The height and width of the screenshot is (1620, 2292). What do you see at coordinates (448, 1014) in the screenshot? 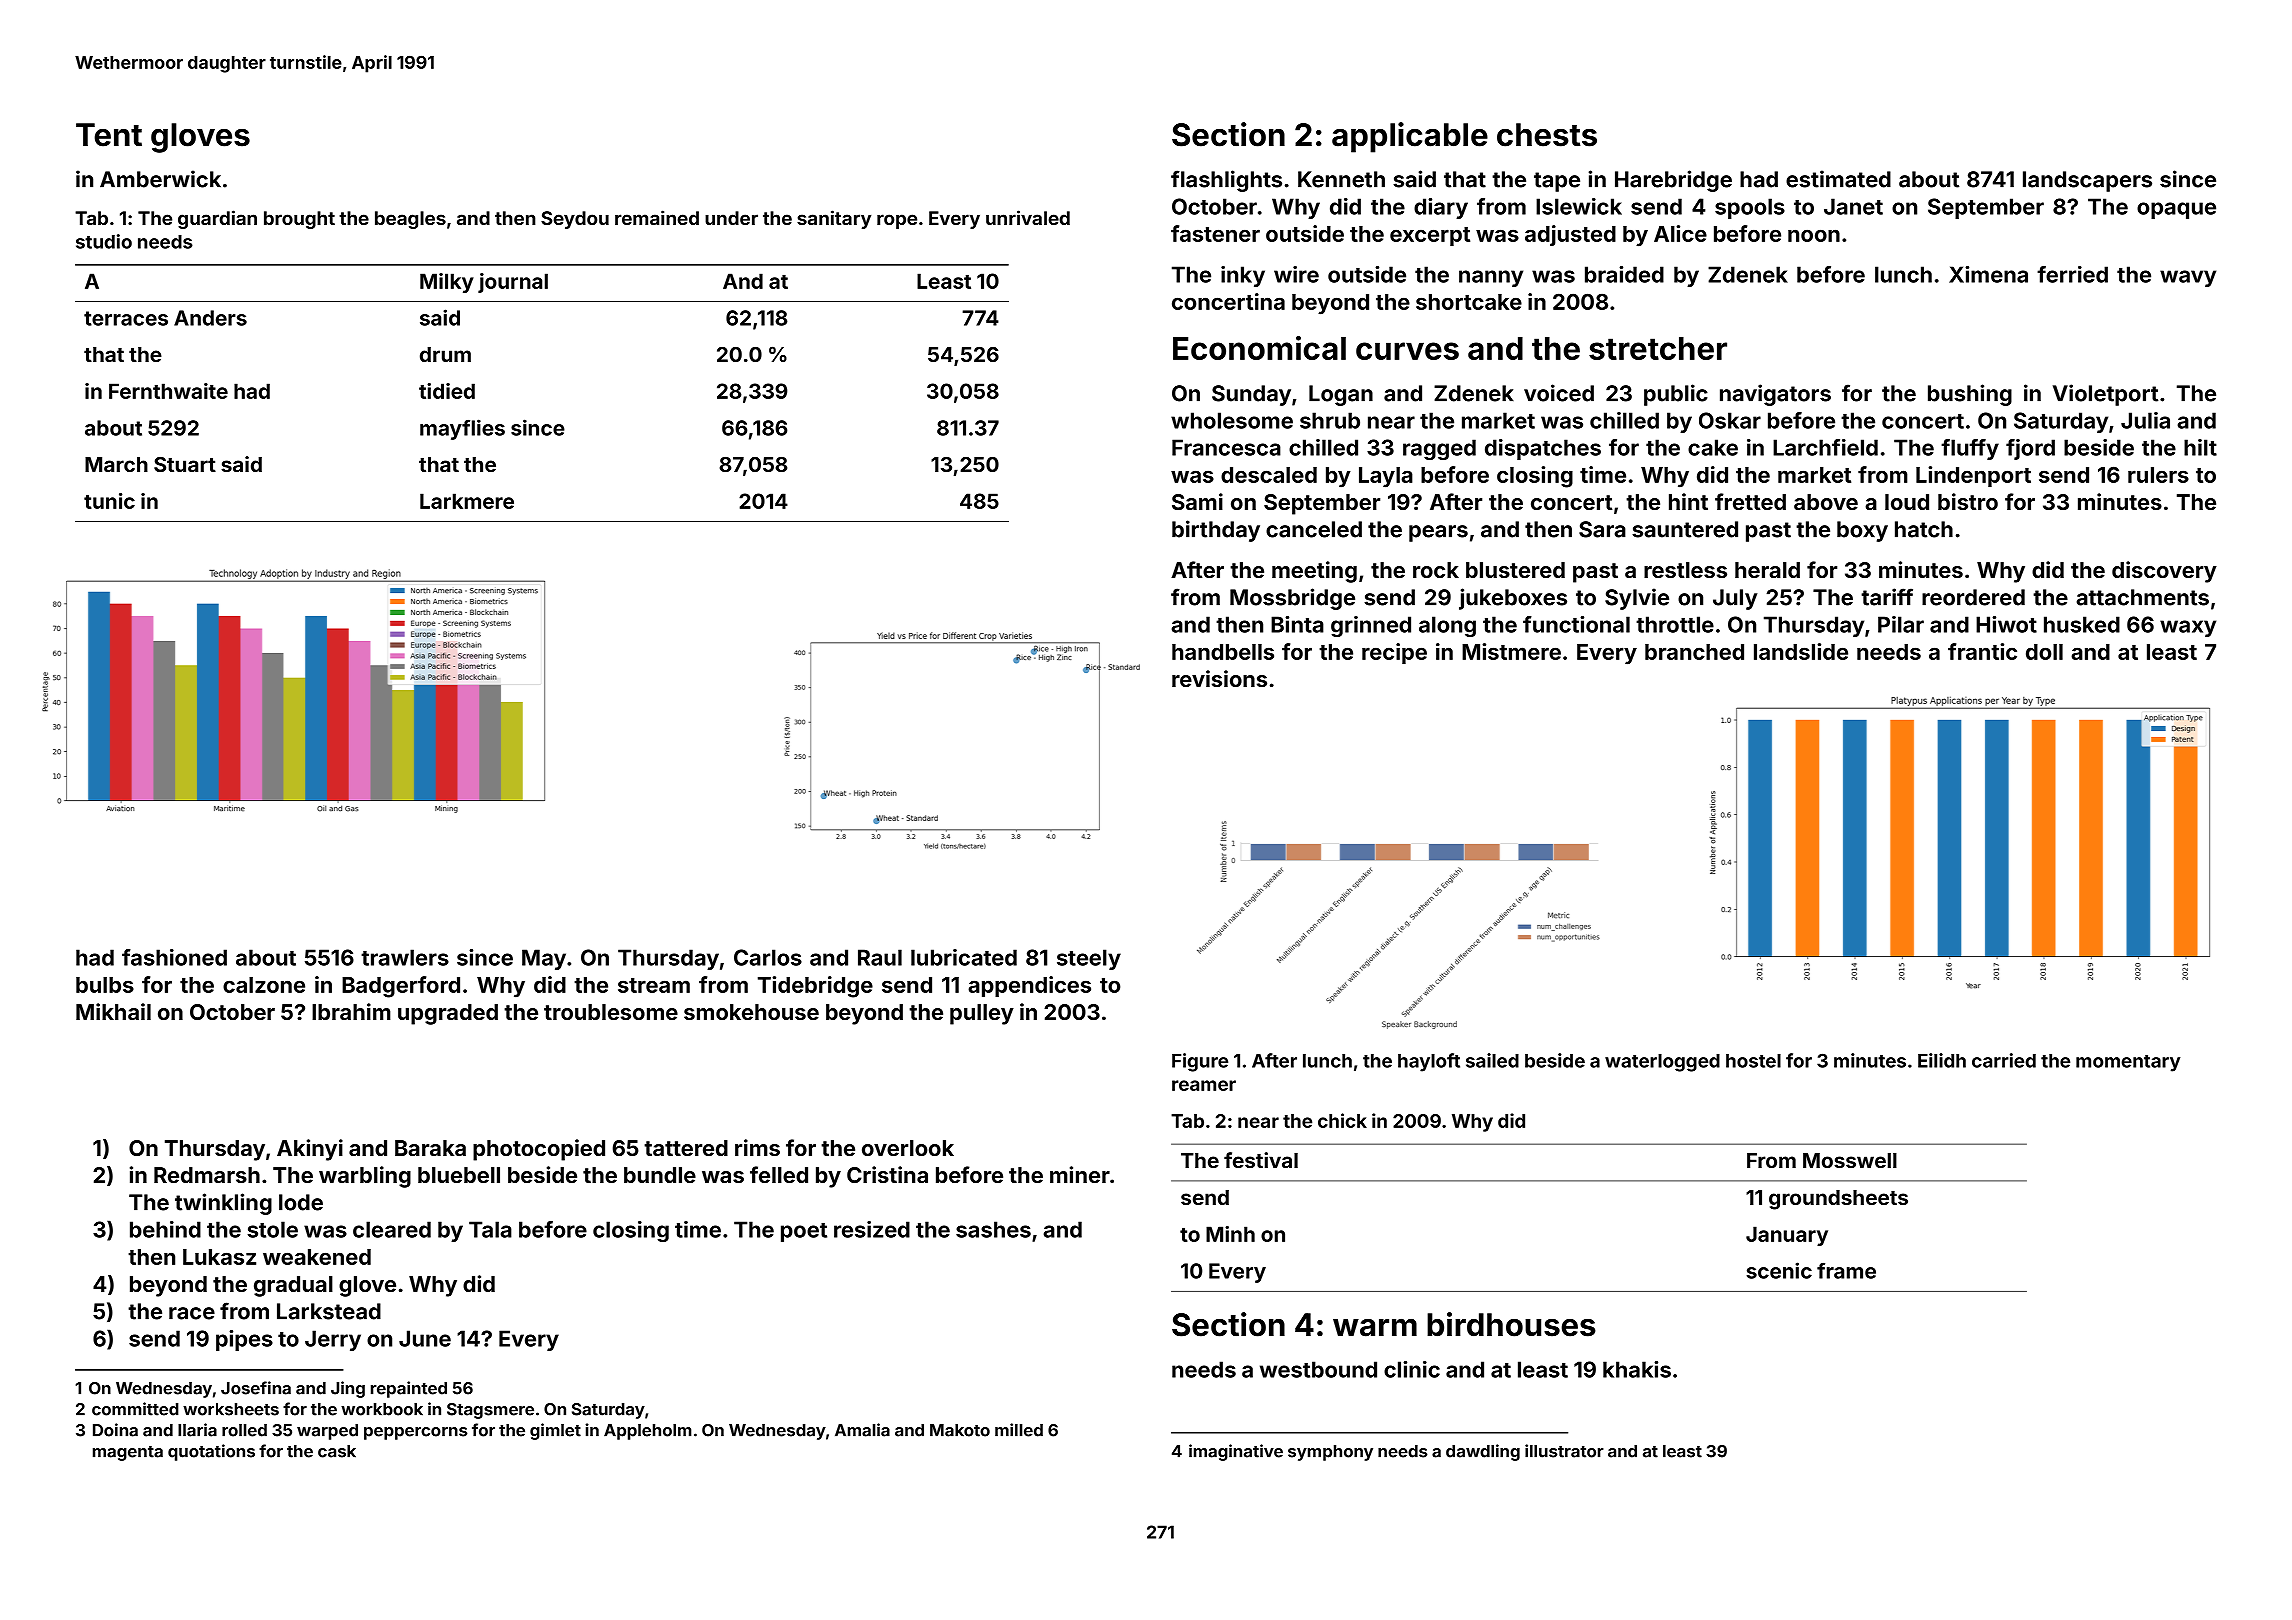
I see `upgraded` at bounding box center [448, 1014].
